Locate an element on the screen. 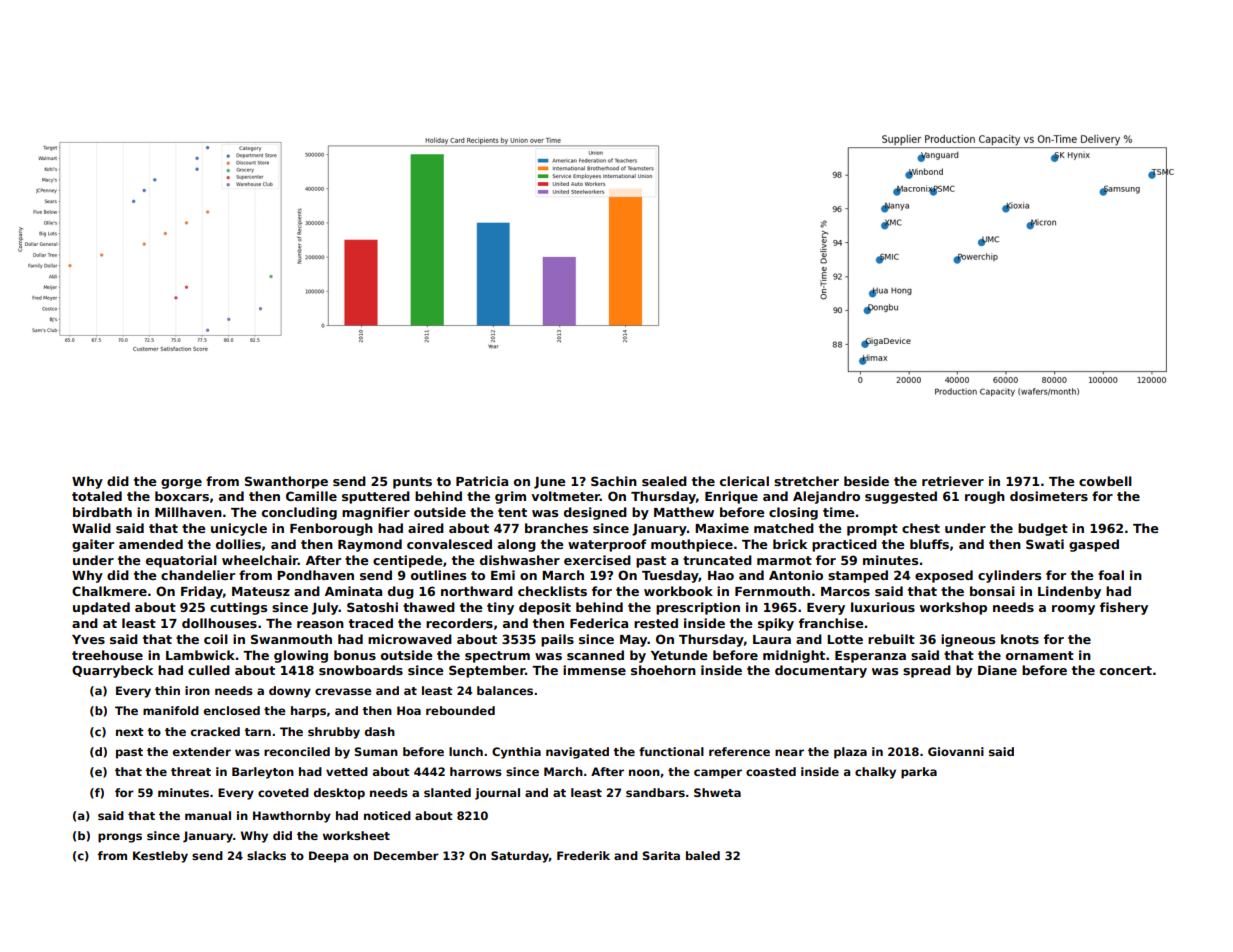 The width and height of the screenshot is (1233, 952). parka is located at coordinates (919, 773).
